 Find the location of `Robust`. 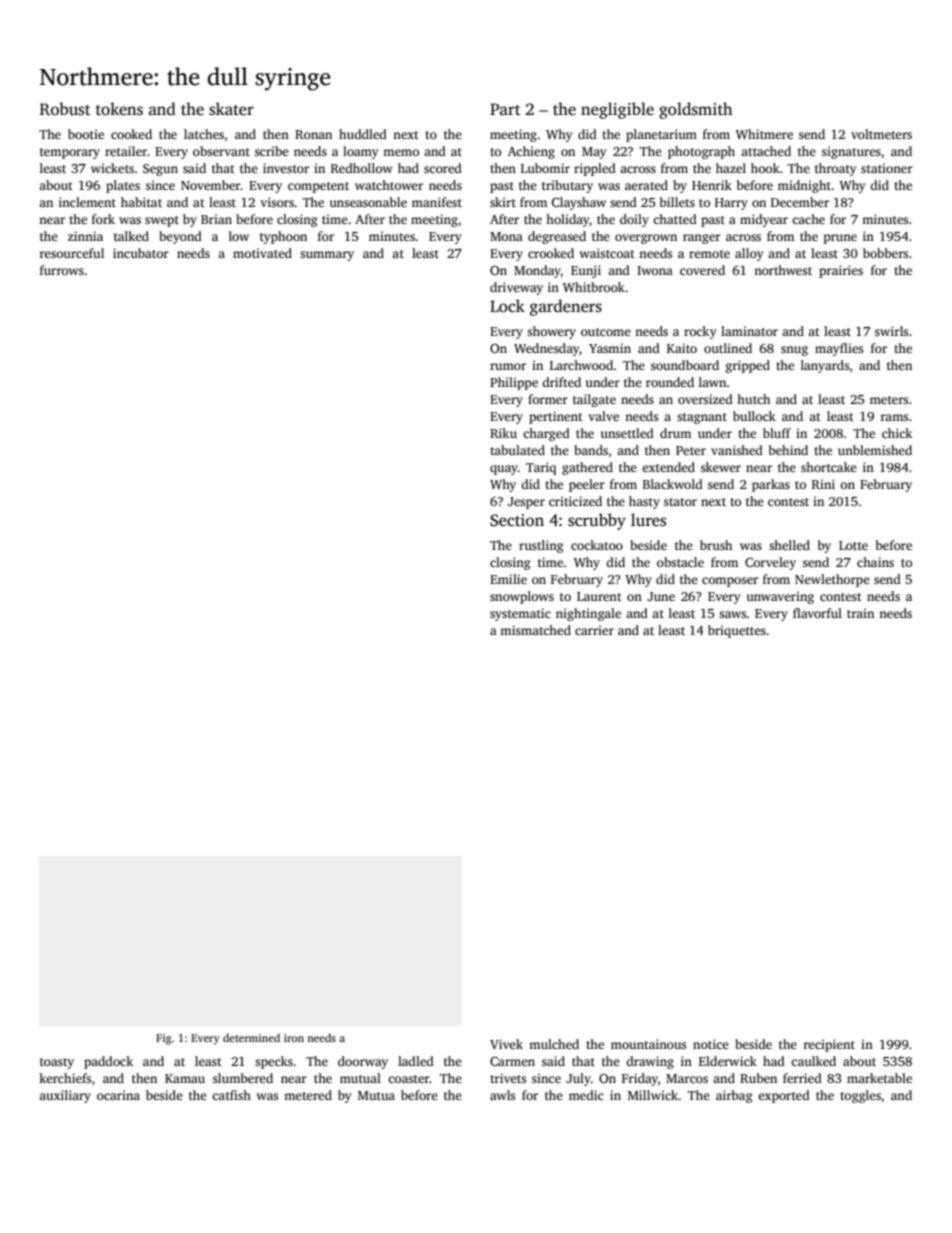

Robust is located at coordinates (65, 109).
